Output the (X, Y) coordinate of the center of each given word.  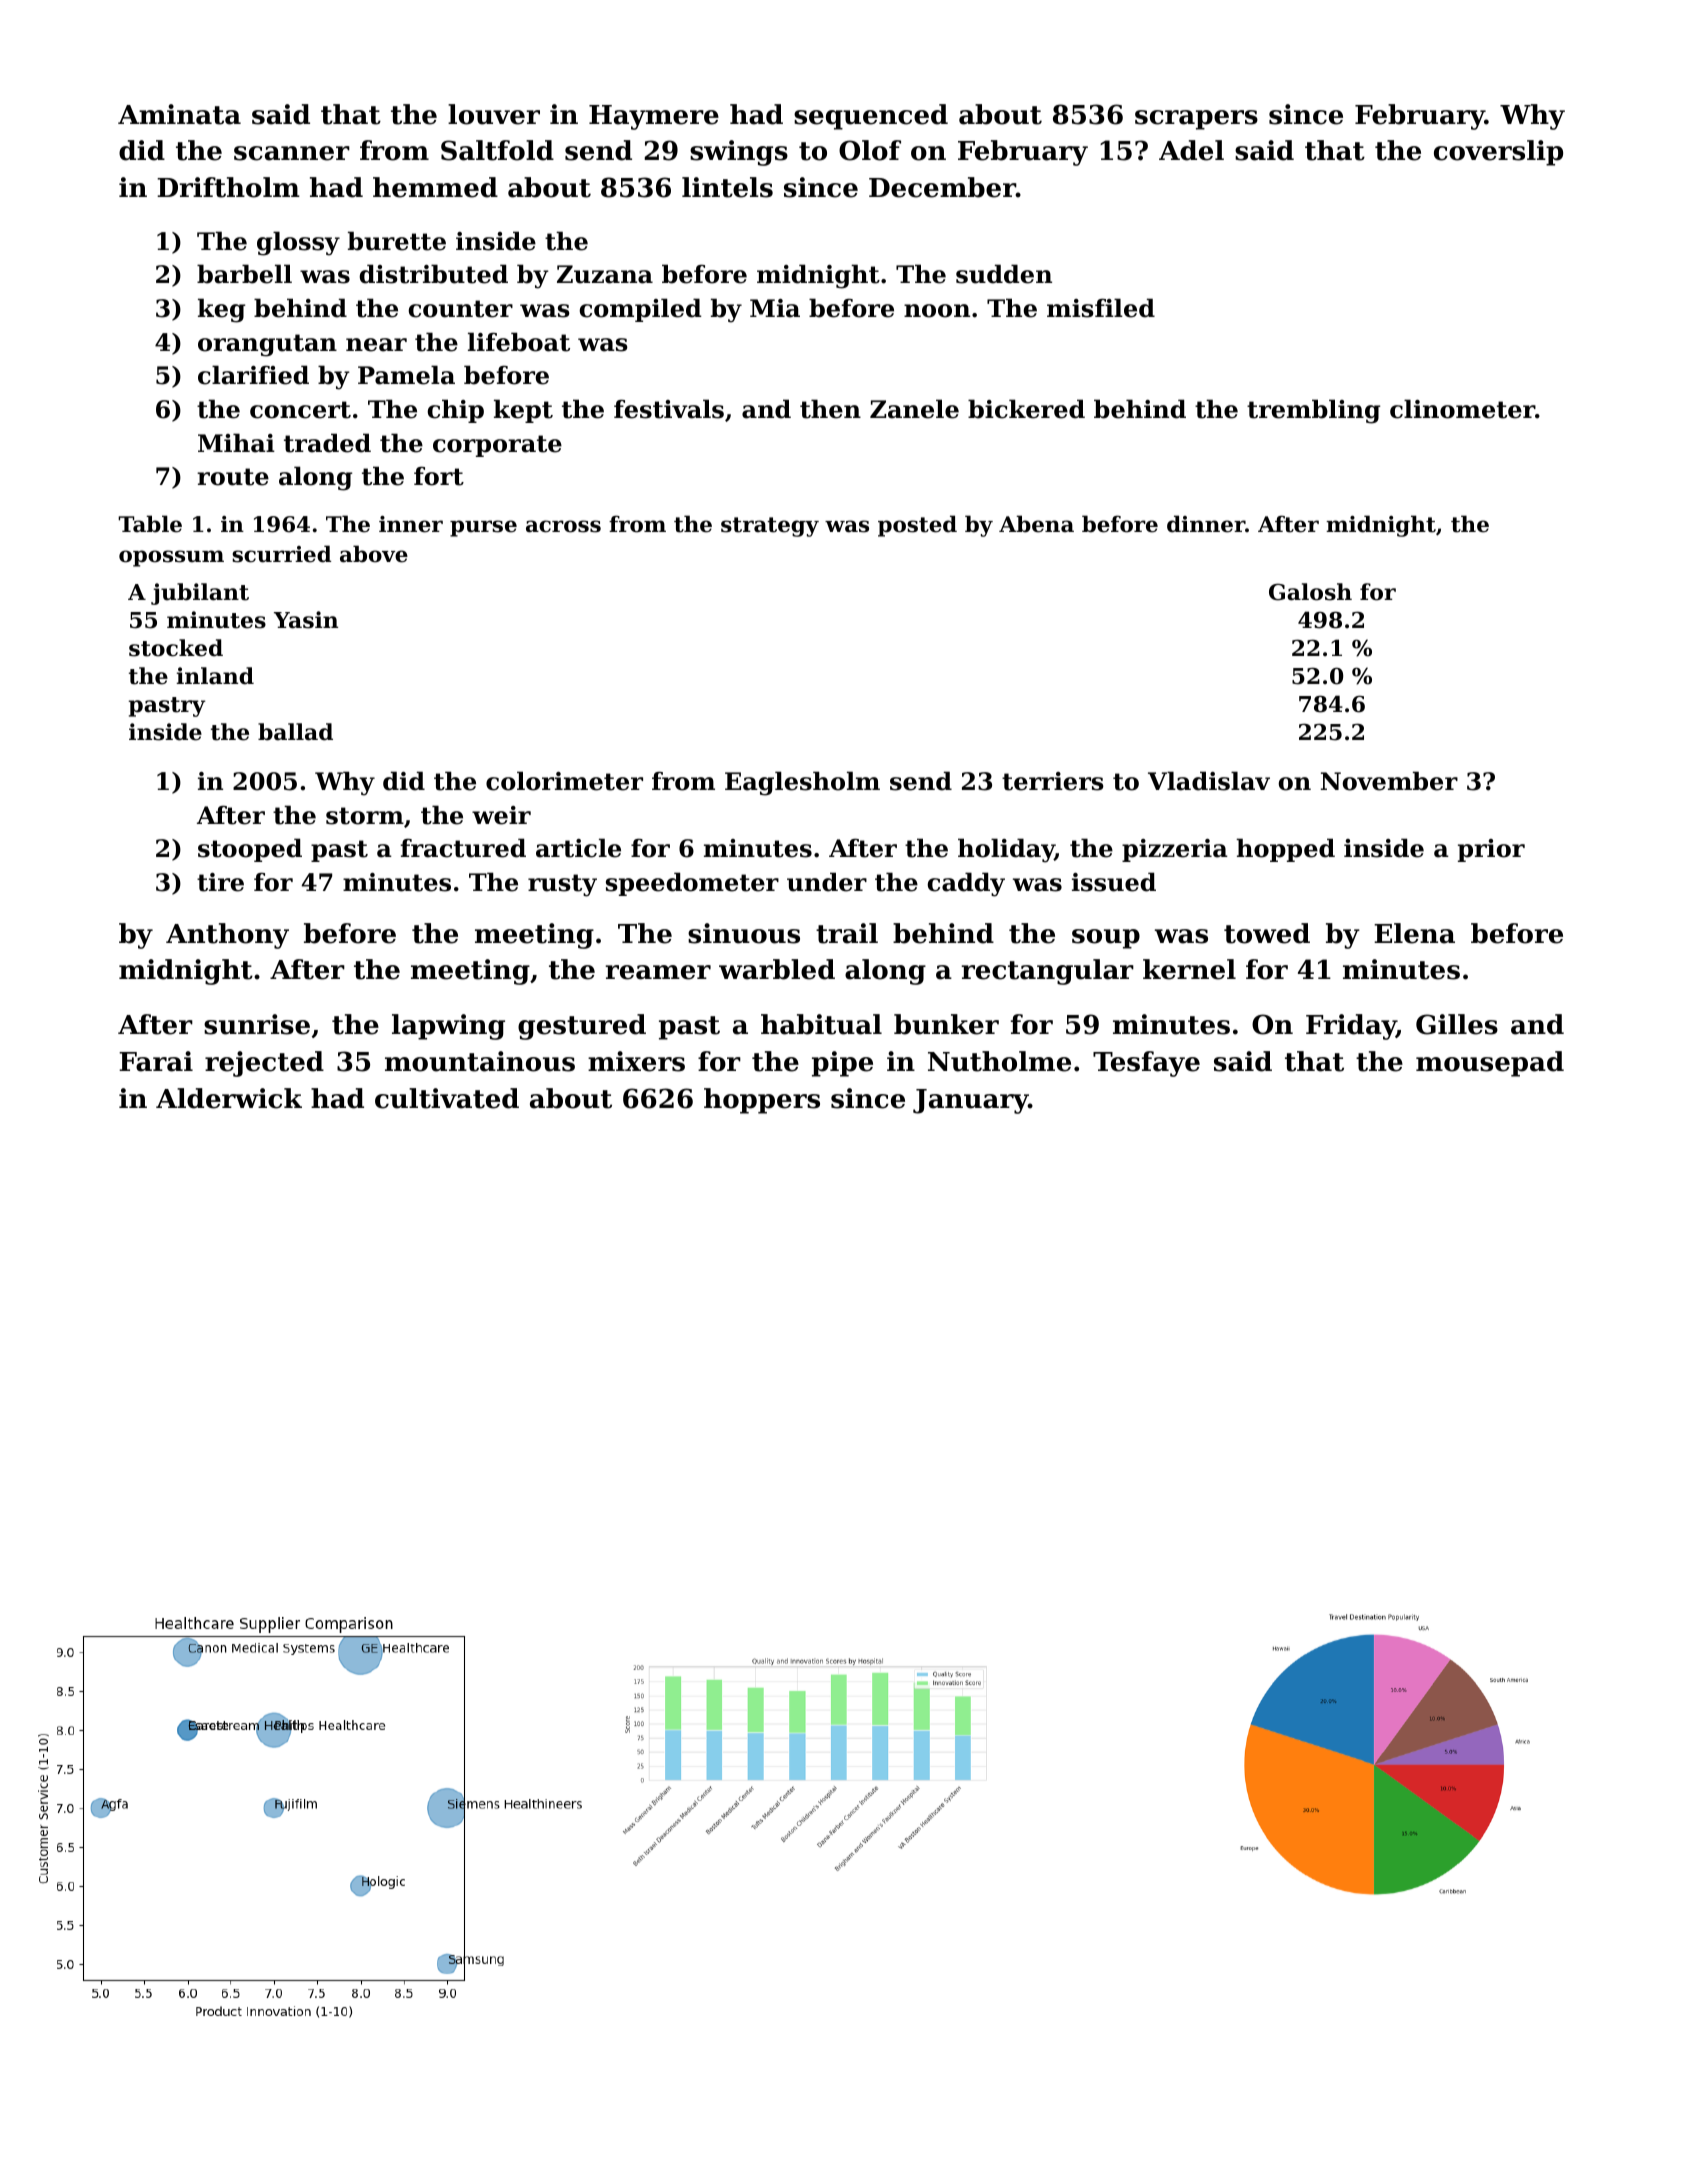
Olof (870, 150)
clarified (253, 375)
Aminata (179, 114)
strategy (770, 527)
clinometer (1462, 409)
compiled (641, 310)
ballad (295, 732)
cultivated (447, 1098)
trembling (1313, 411)
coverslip (1498, 153)
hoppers (762, 1101)
